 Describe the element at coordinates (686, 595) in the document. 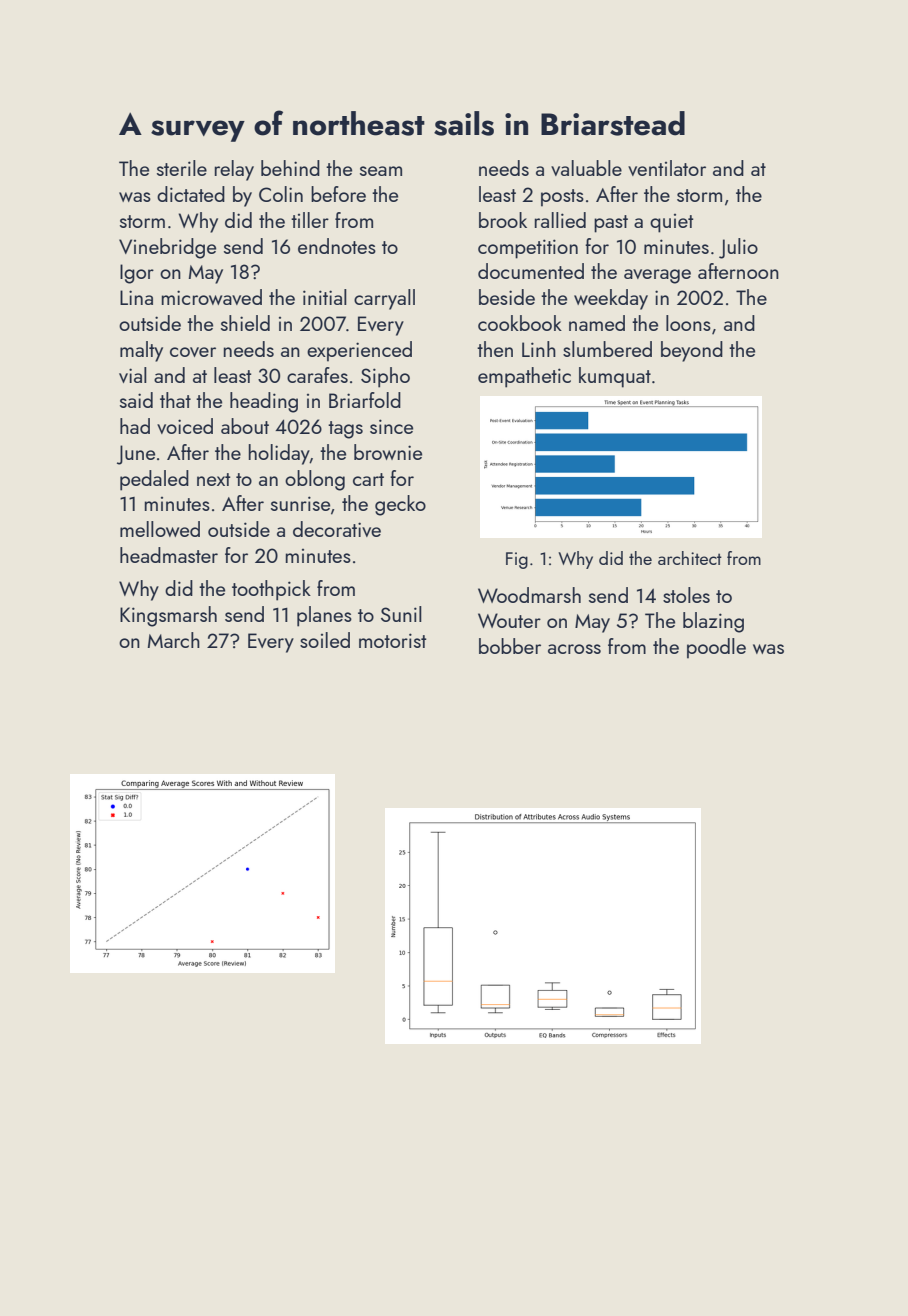

I see `stoles` at that location.
